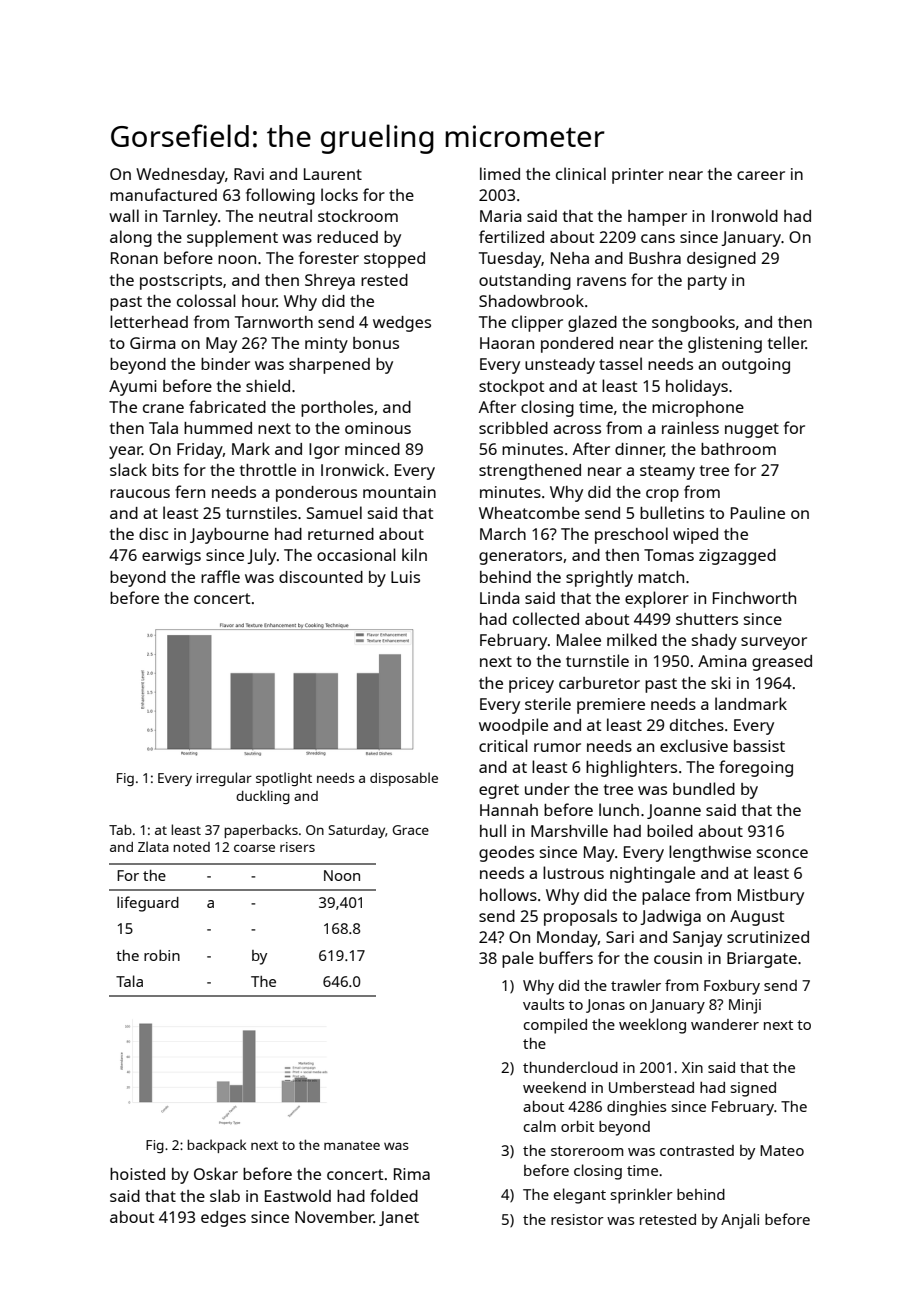  What do you see at coordinates (394, 1195) in the document?
I see `folded` at bounding box center [394, 1195].
